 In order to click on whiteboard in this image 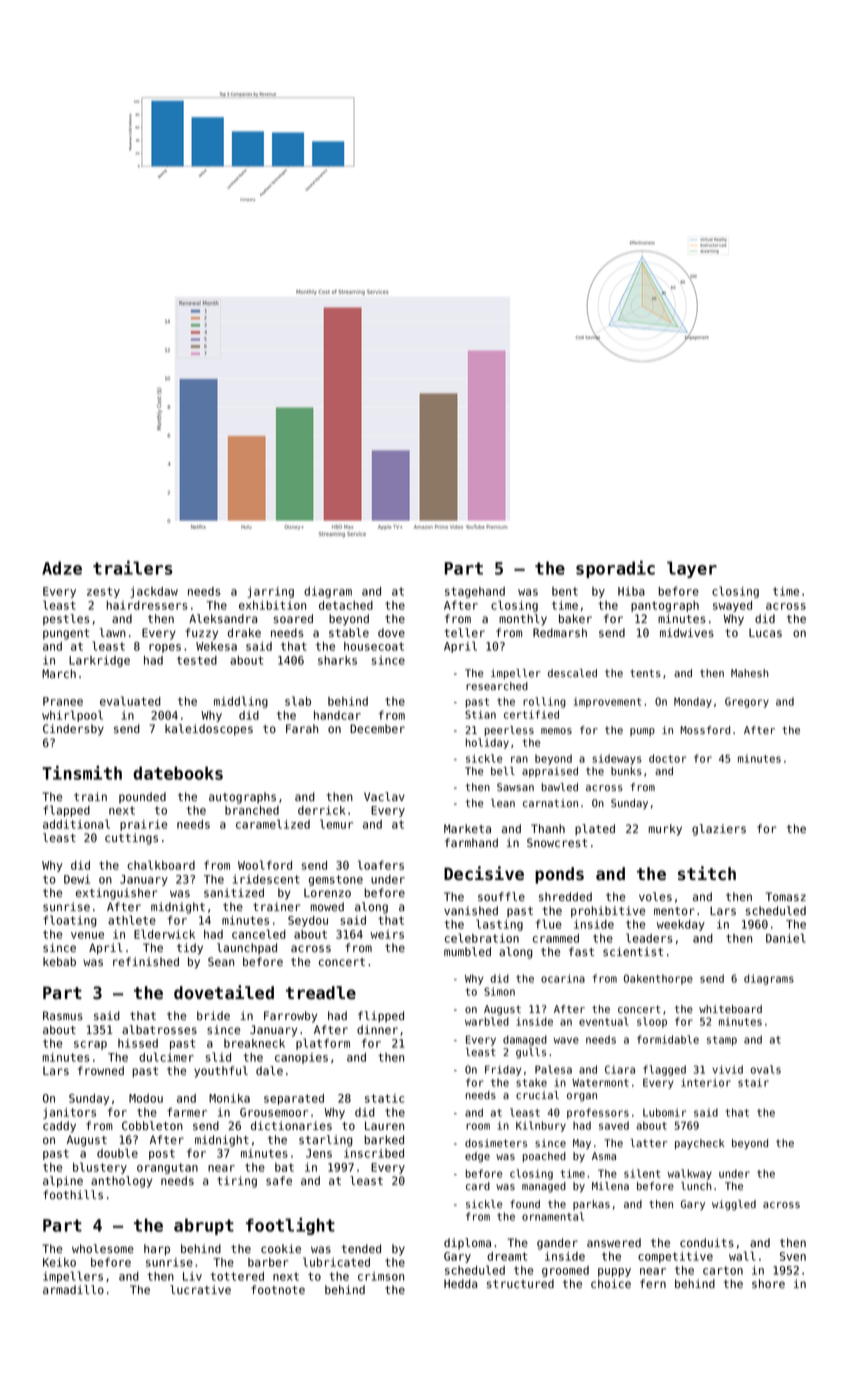, I will do `click(730, 1009)`.
